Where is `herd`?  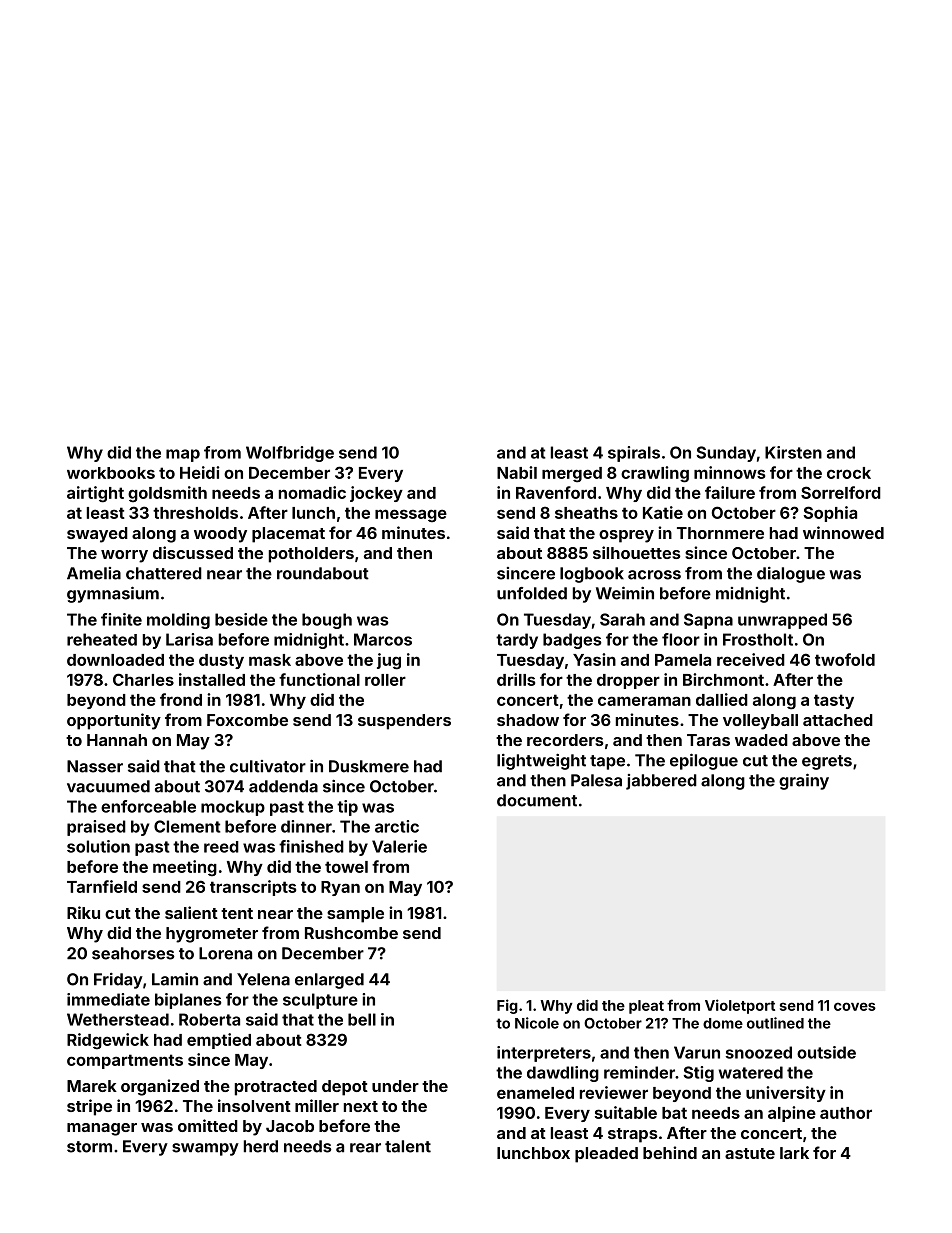
herd is located at coordinates (261, 1146).
